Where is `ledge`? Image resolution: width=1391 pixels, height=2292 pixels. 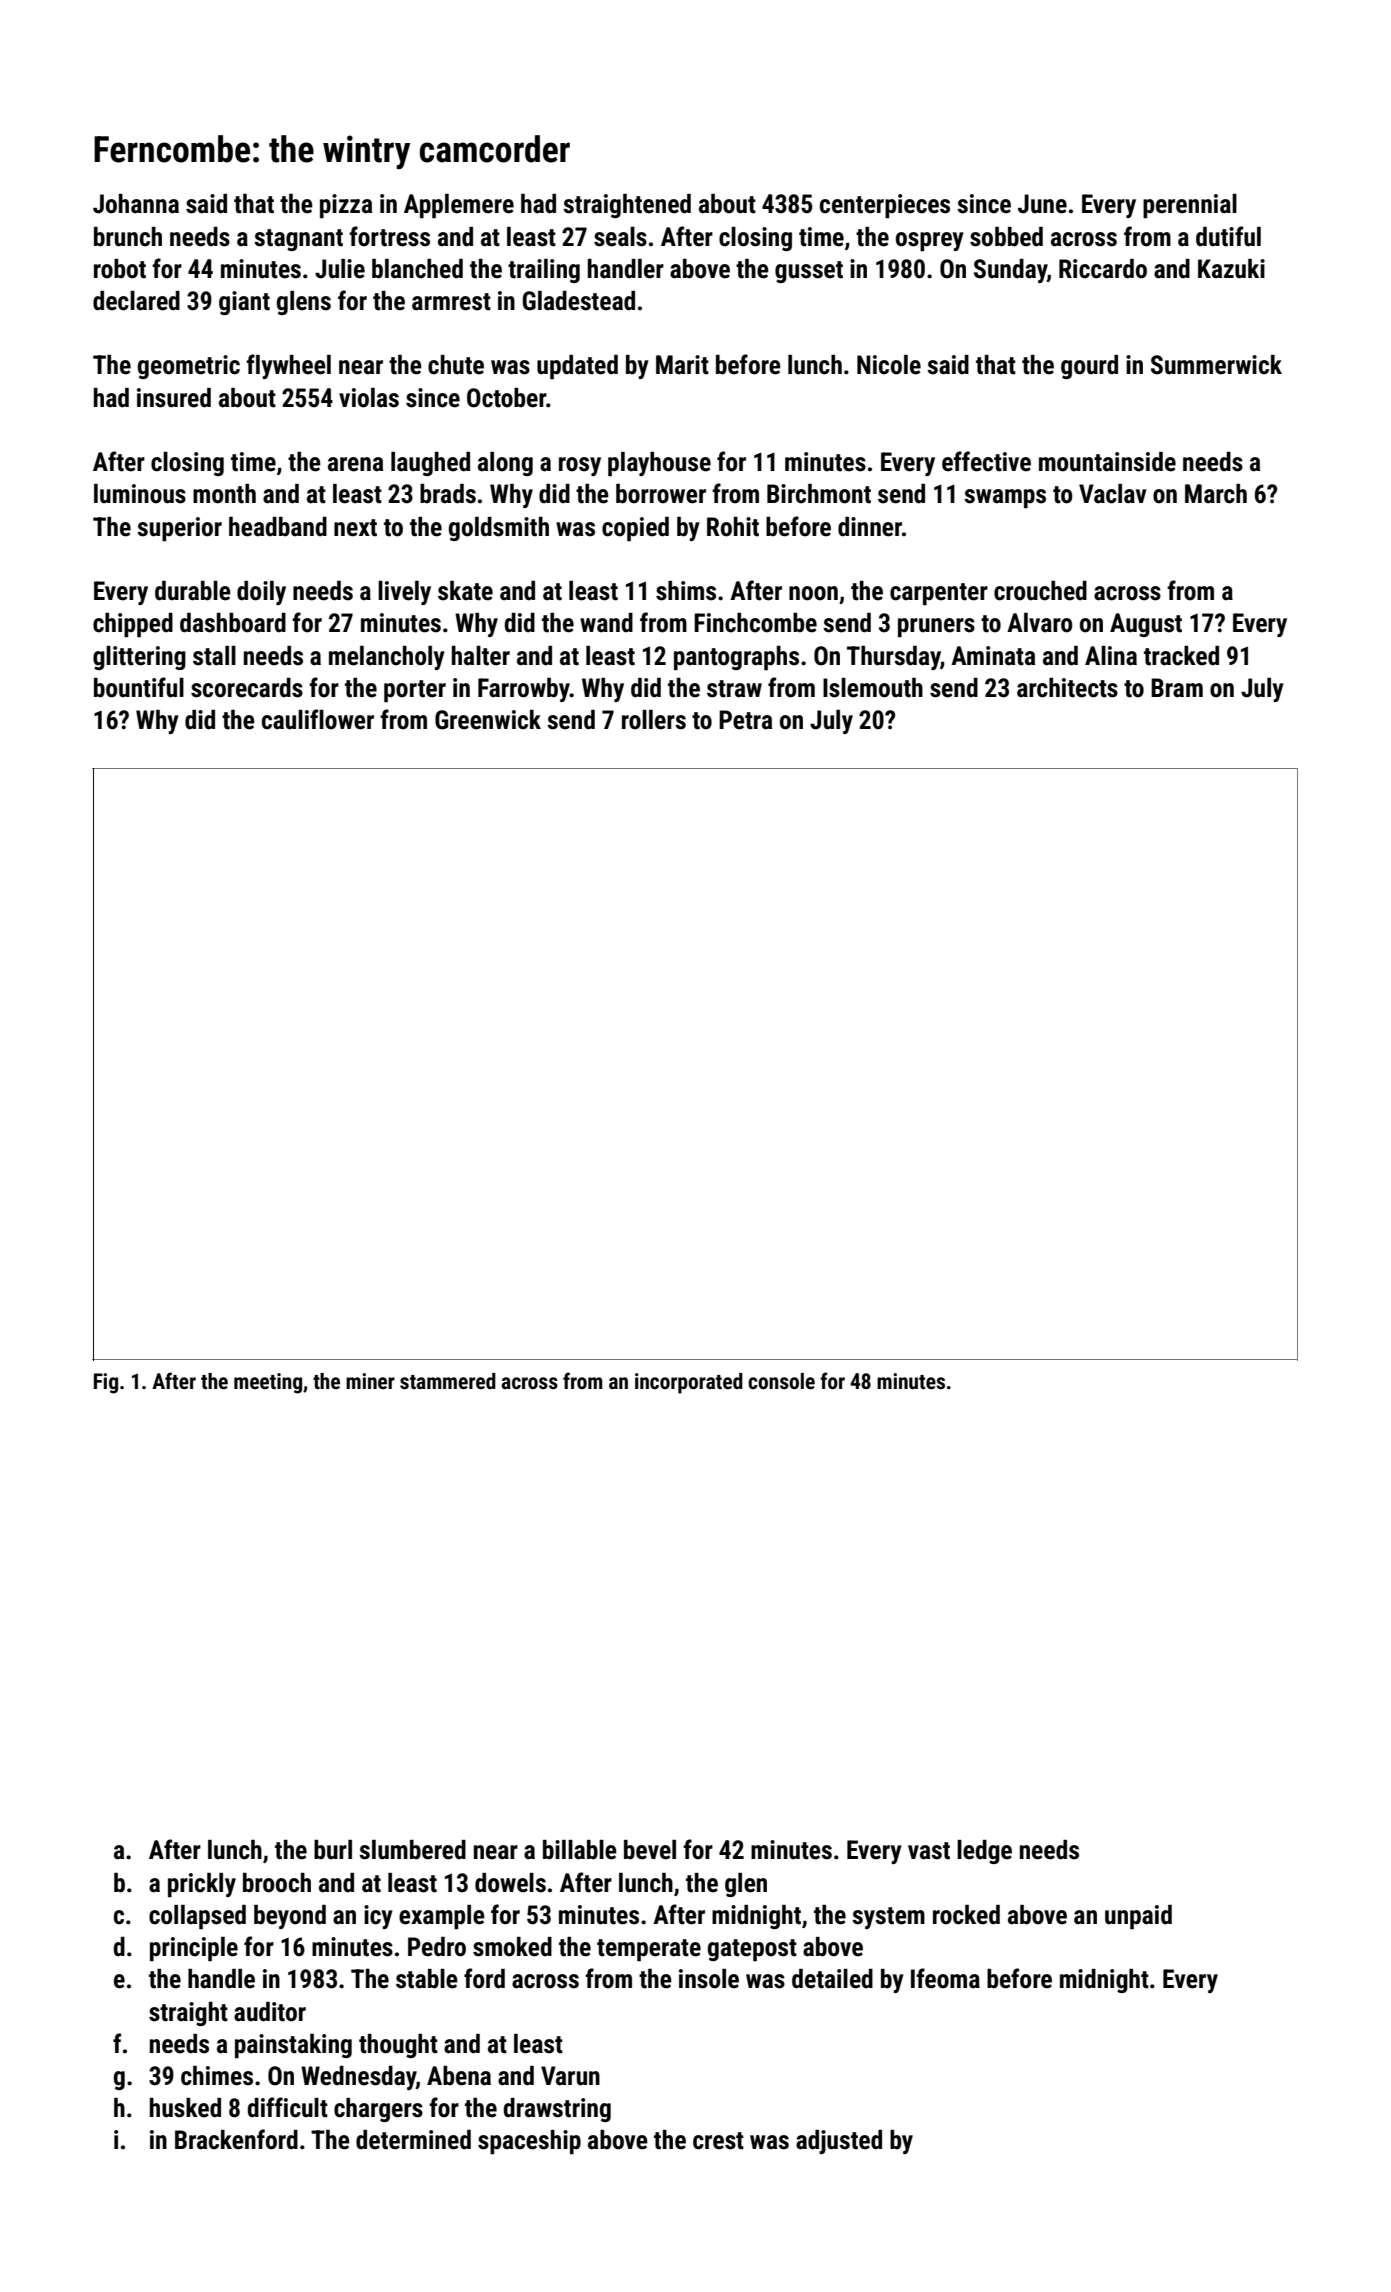 ledge is located at coordinates (984, 1852).
